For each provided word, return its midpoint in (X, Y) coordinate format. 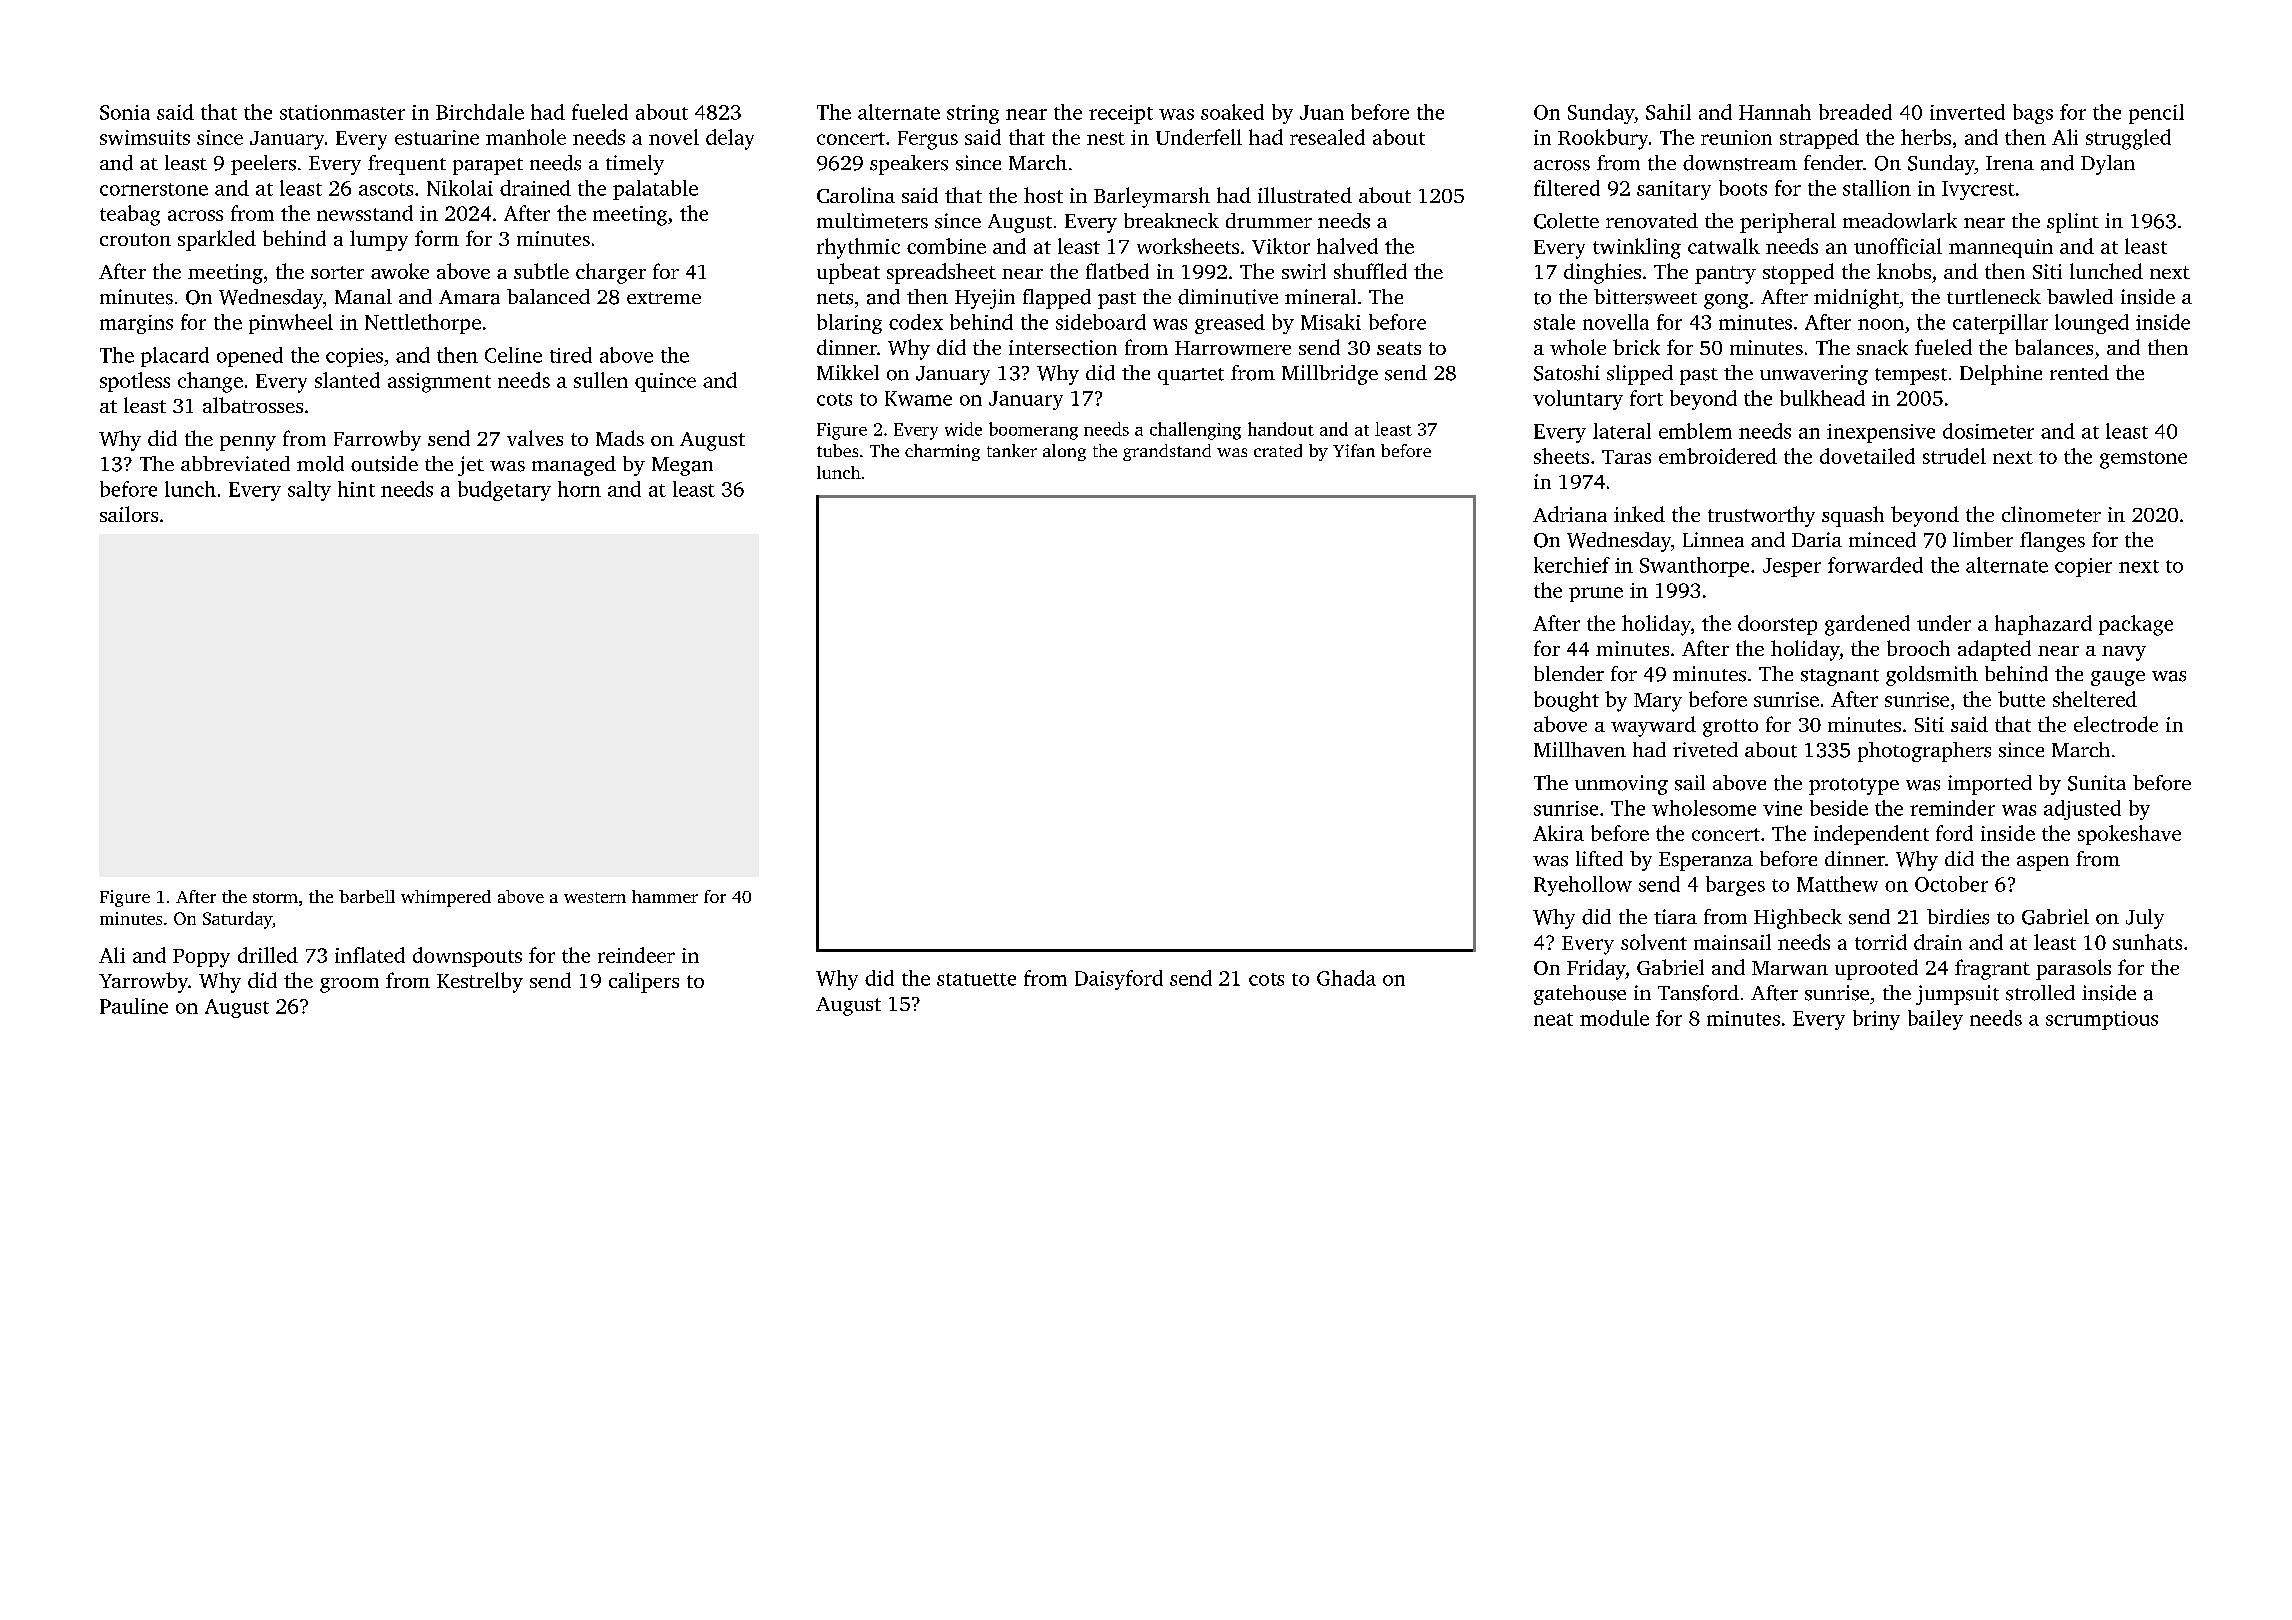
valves (535, 438)
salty (309, 491)
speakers (909, 165)
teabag (130, 215)
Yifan (1354, 450)
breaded (1855, 112)
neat (1553, 1019)
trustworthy (1761, 516)
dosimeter (1988, 431)
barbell (367, 896)
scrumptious (2102, 1020)
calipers (644, 982)
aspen (2043, 863)
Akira (1558, 833)
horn (579, 489)
